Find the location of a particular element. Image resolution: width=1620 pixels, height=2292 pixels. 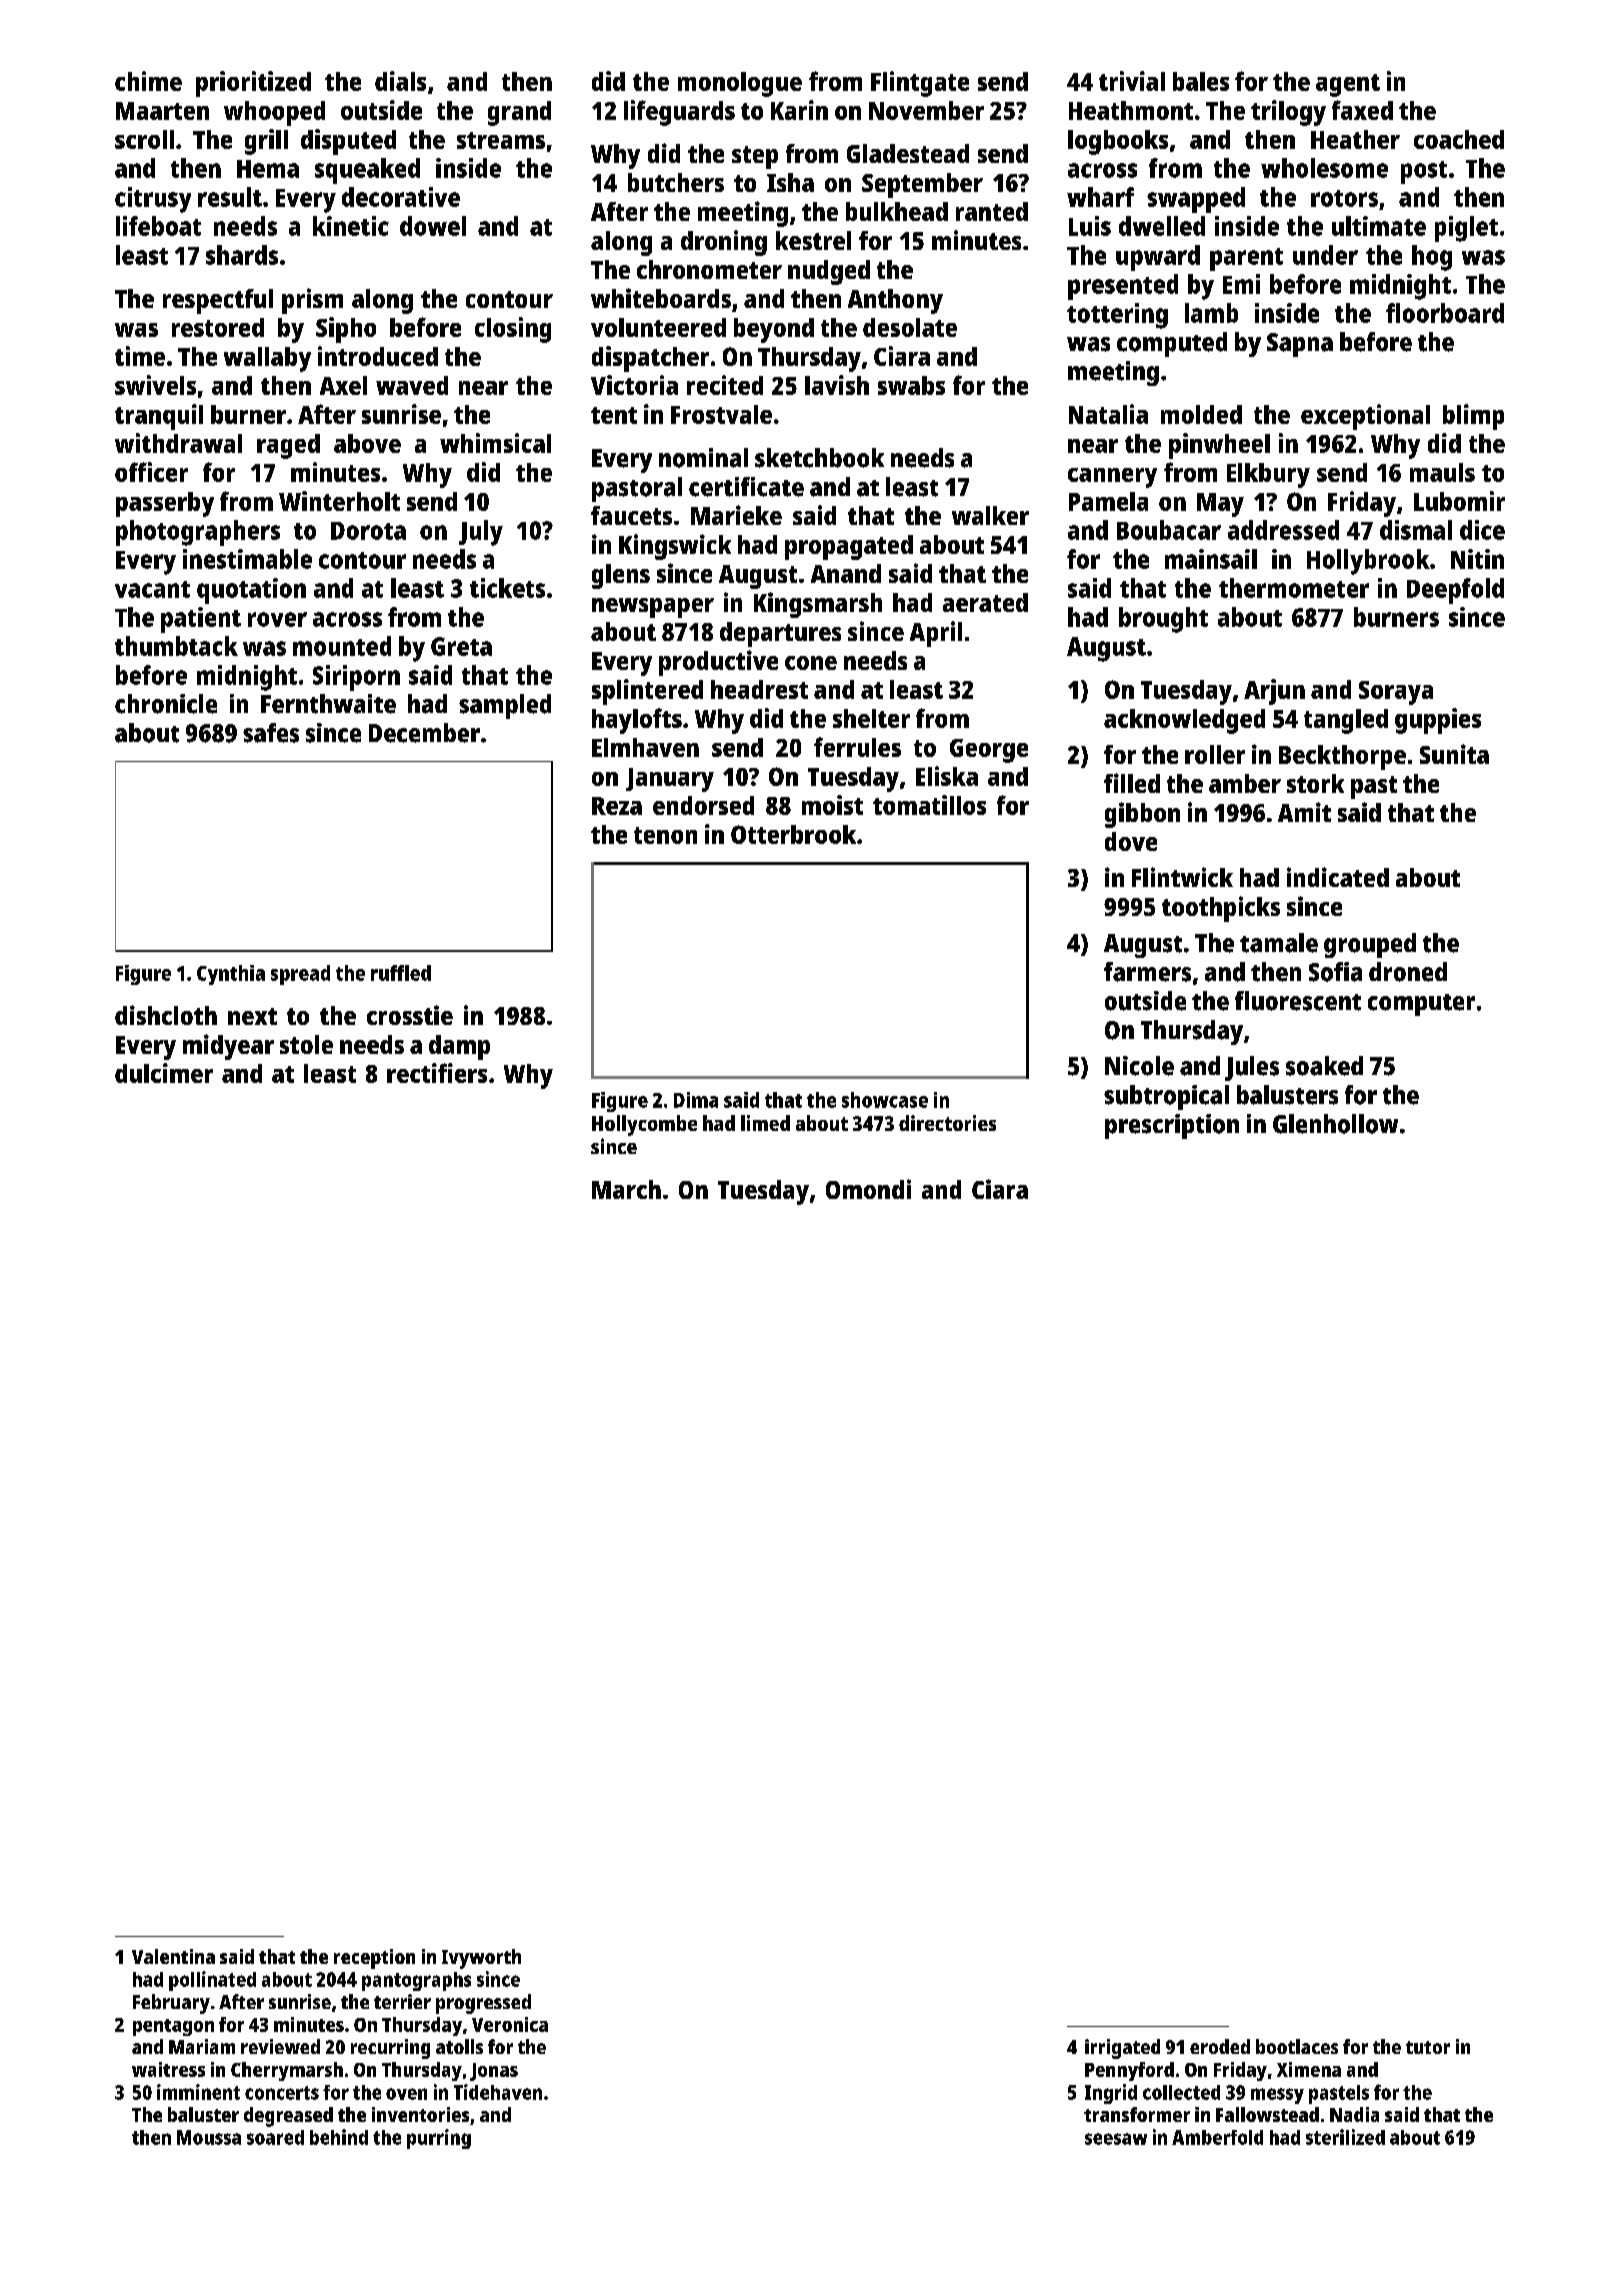

crosstie is located at coordinates (410, 1015).
